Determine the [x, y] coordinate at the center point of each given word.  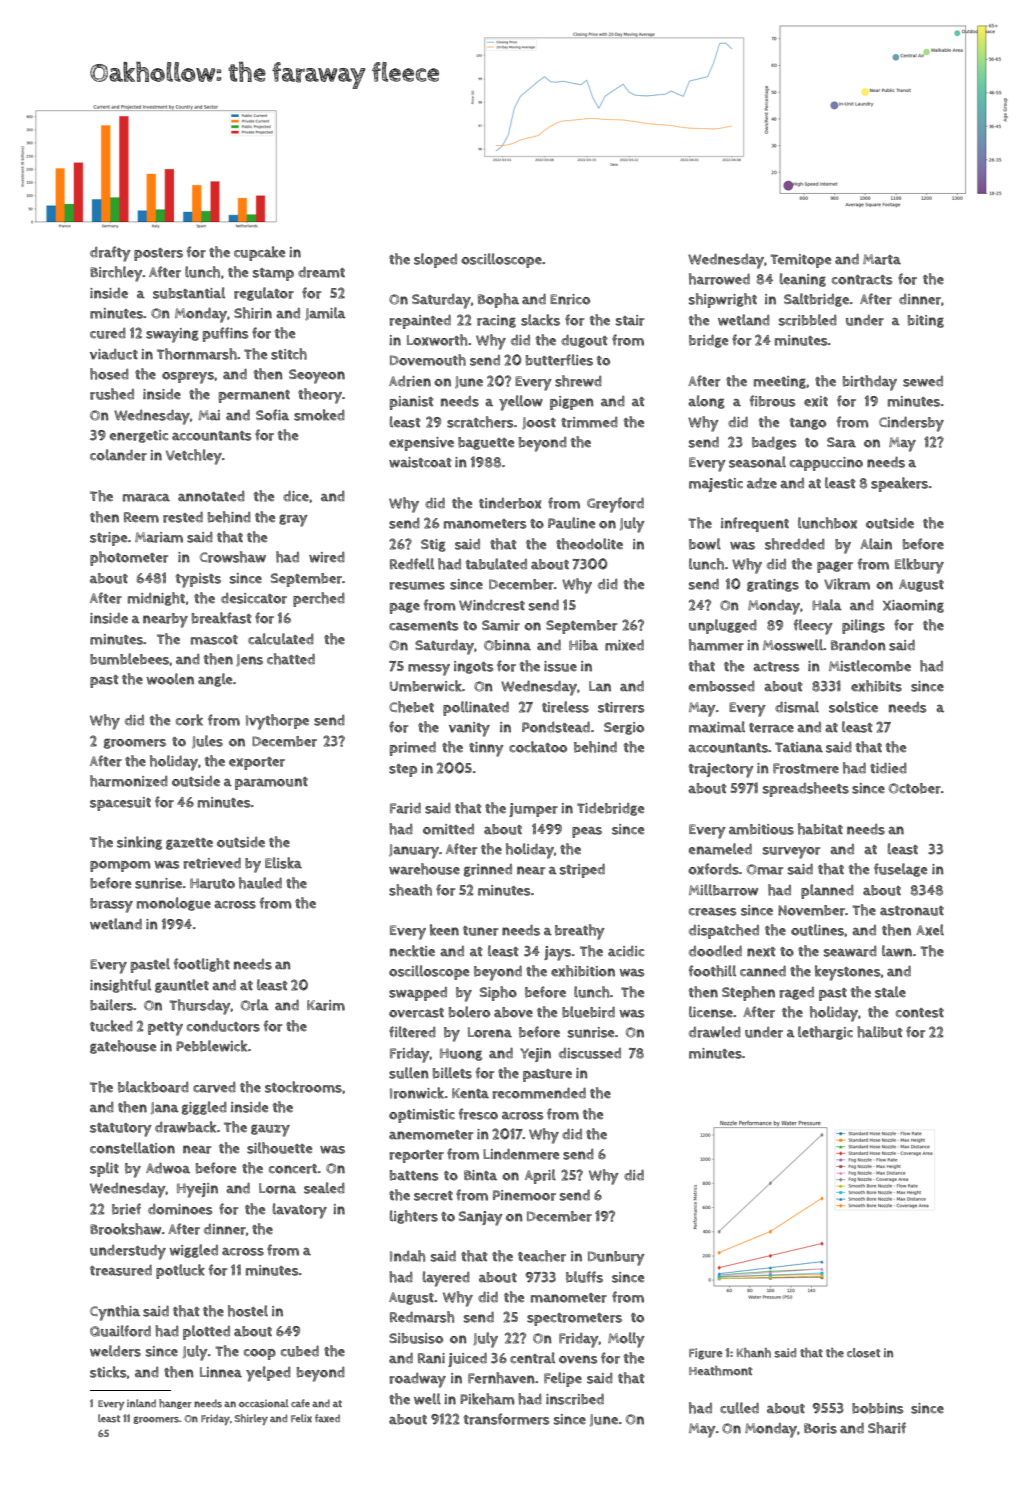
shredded [795, 544]
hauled [260, 883]
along [706, 402]
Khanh [754, 1353]
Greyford [615, 505]
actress [776, 667]
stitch [289, 354]
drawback [185, 1127]
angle [215, 680]
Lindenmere [521, 1154]
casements [423, 626]
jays [557, 953]
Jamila [325, 314]
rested [183, 517]
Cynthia [115, 1313]
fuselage [900, 870]
